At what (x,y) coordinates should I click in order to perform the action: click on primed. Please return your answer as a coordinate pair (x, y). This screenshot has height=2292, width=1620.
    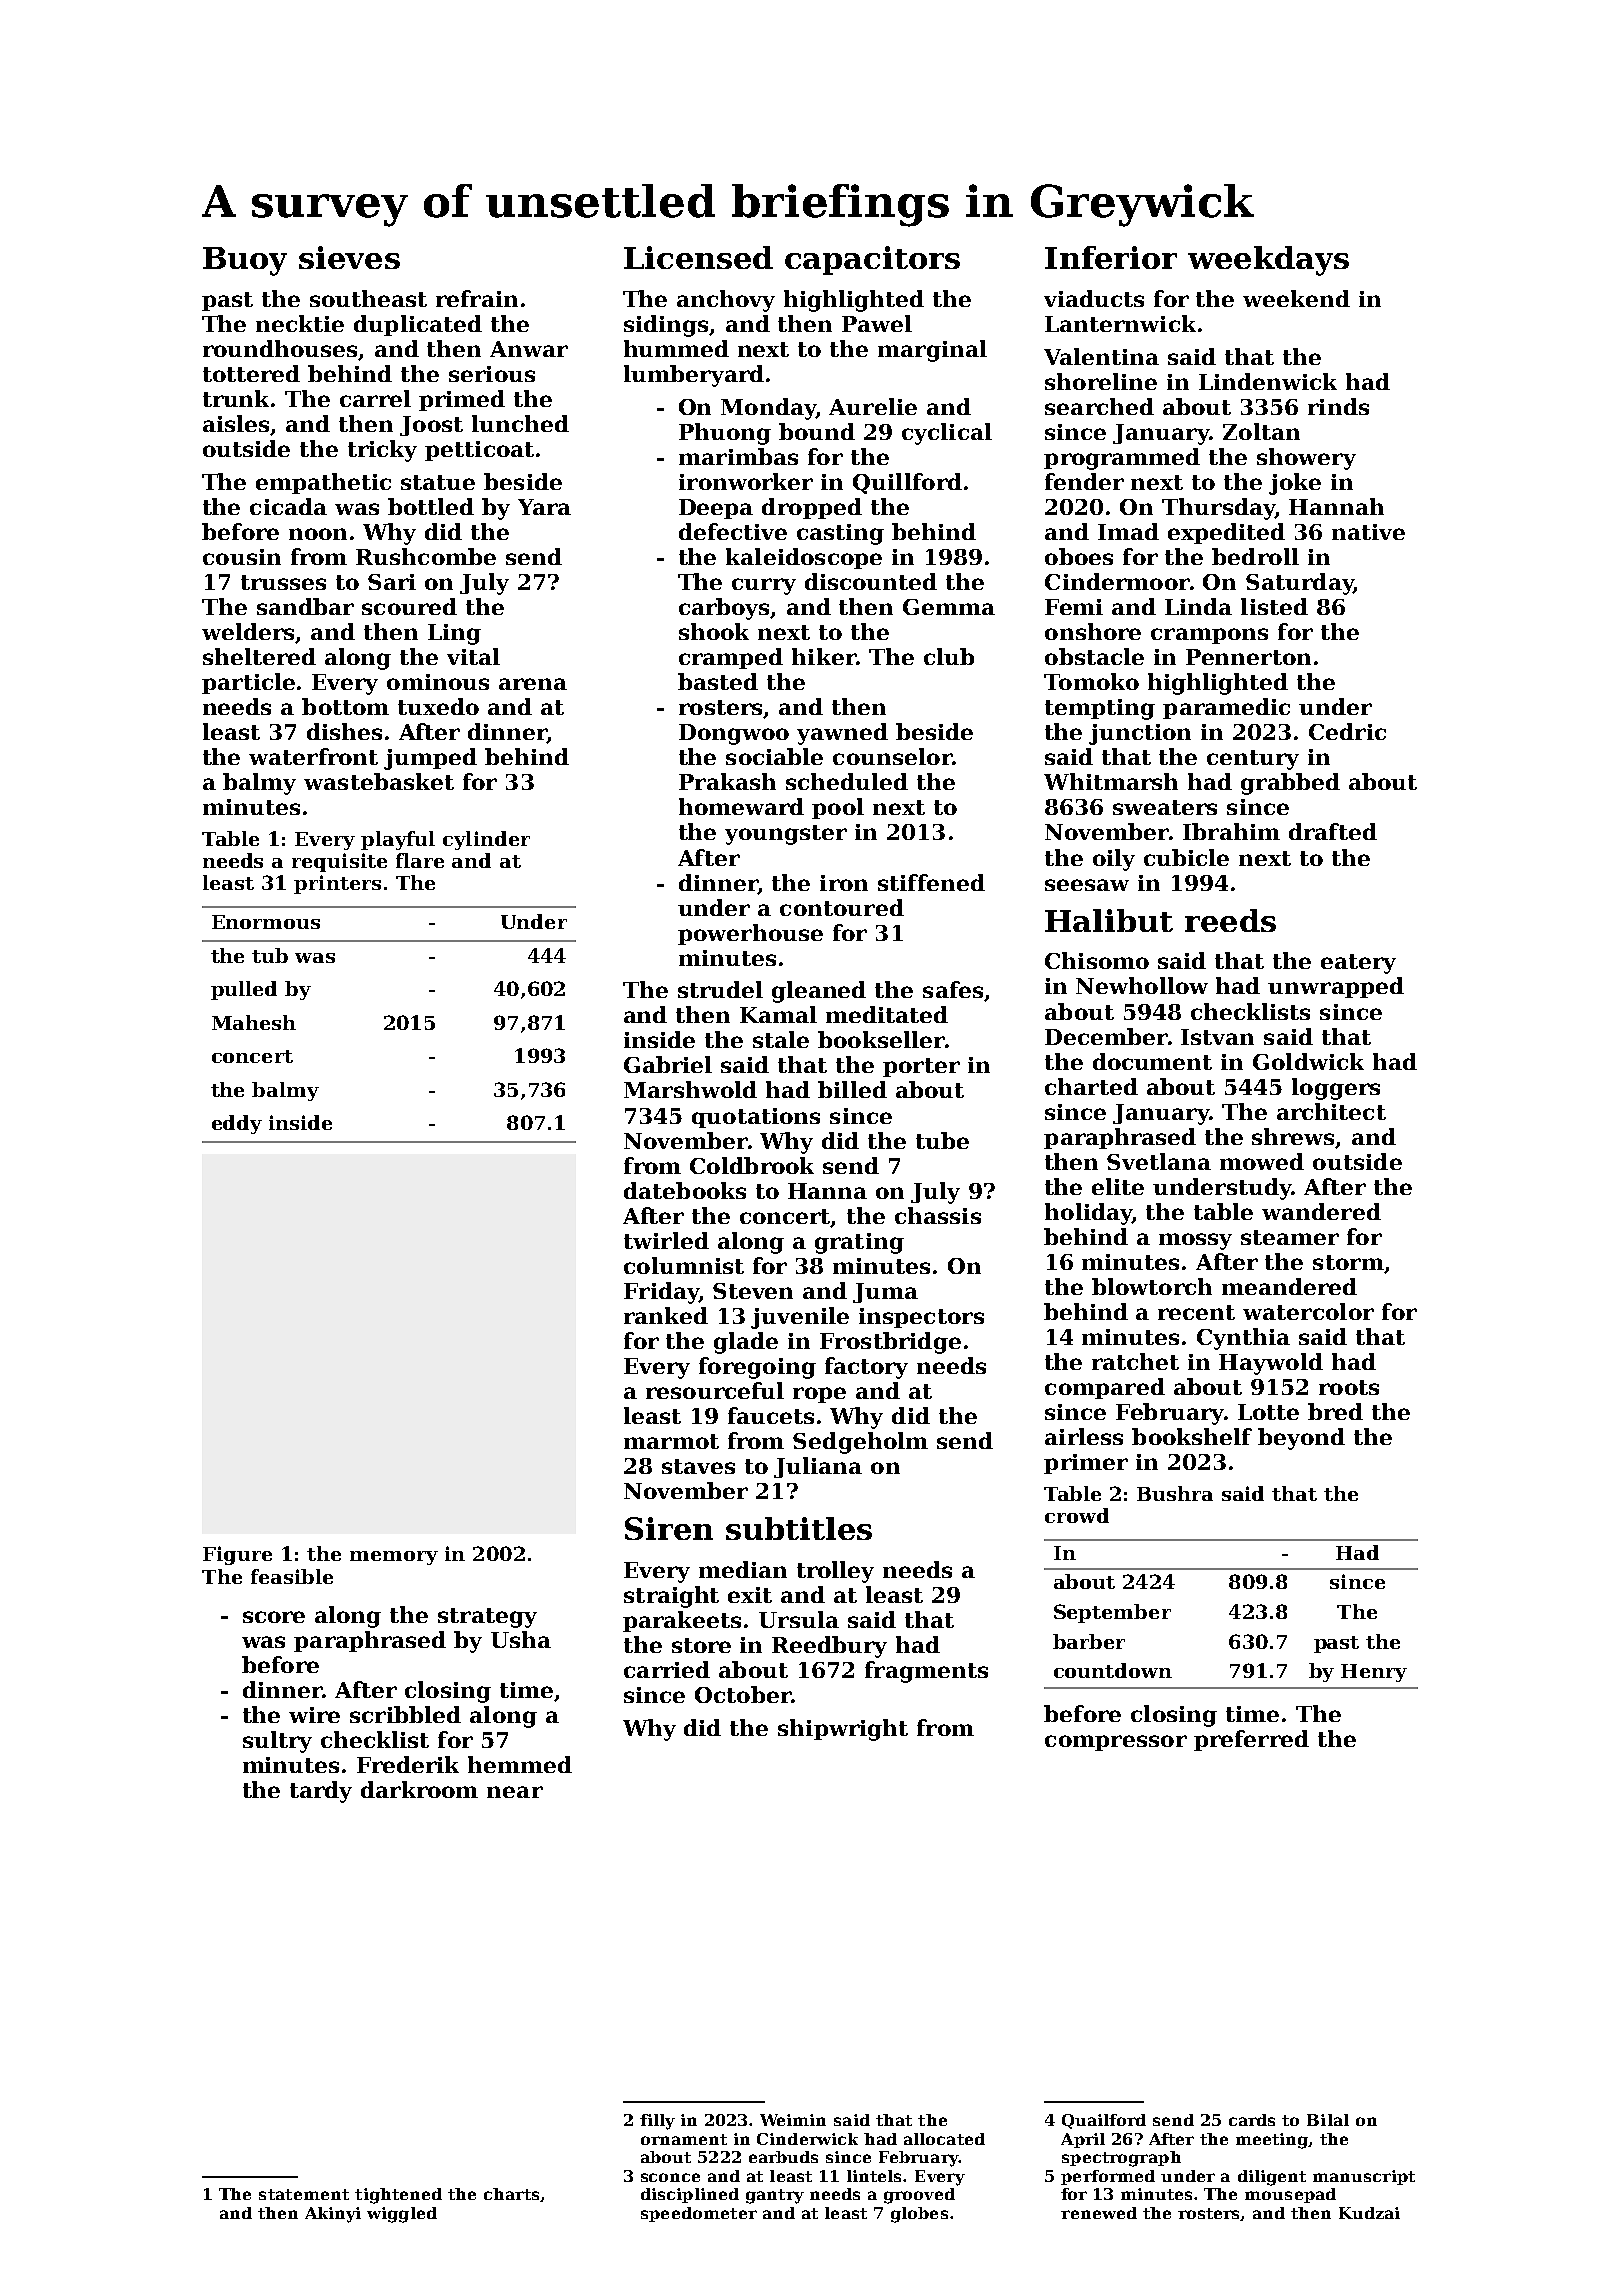
    Looking at the image, I should click on (462, 400).
